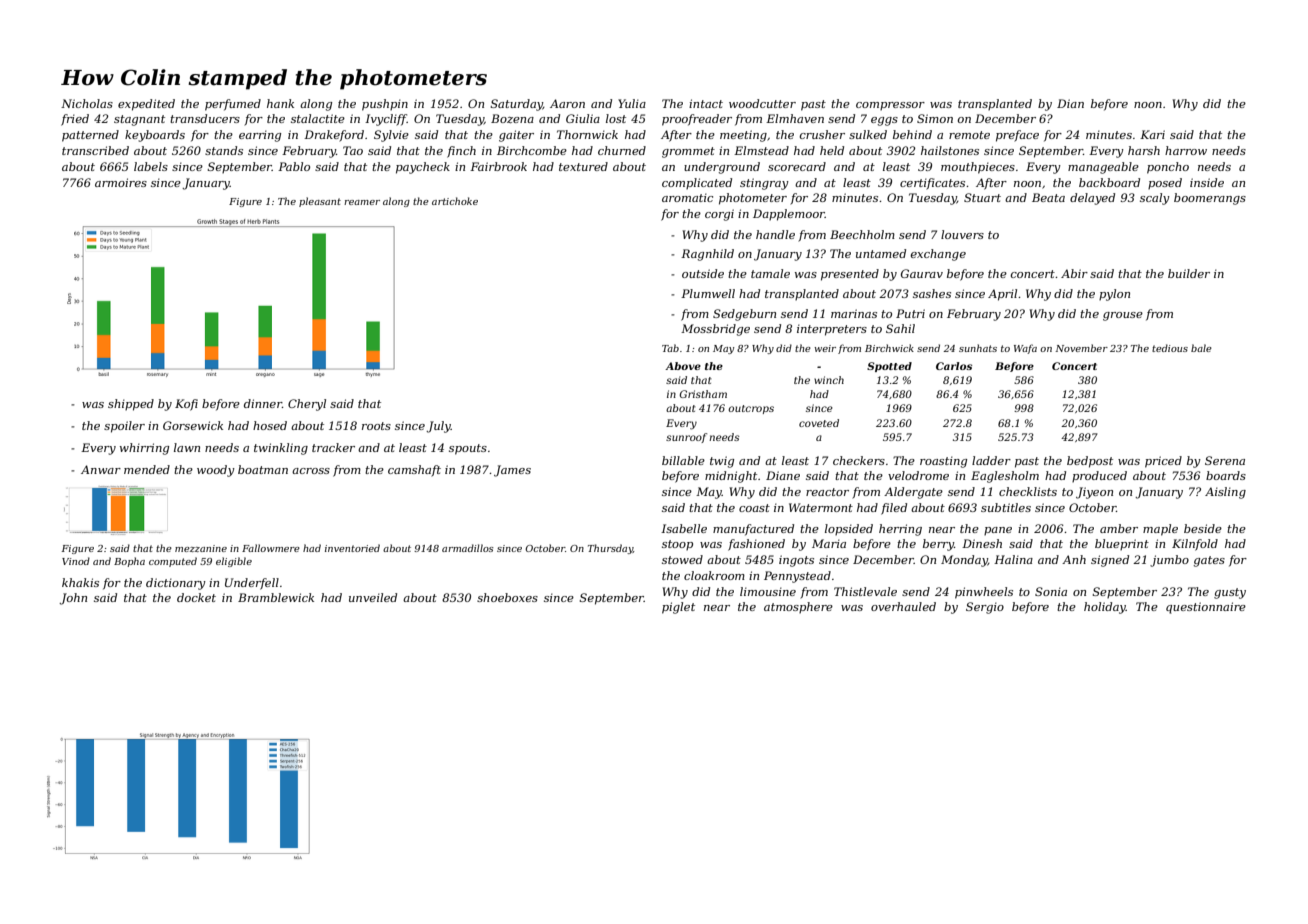 The height and width of the page is (924, 1308). Describe the element at coordinates (686, 438) in the page. I see `sunroof` at that location.
